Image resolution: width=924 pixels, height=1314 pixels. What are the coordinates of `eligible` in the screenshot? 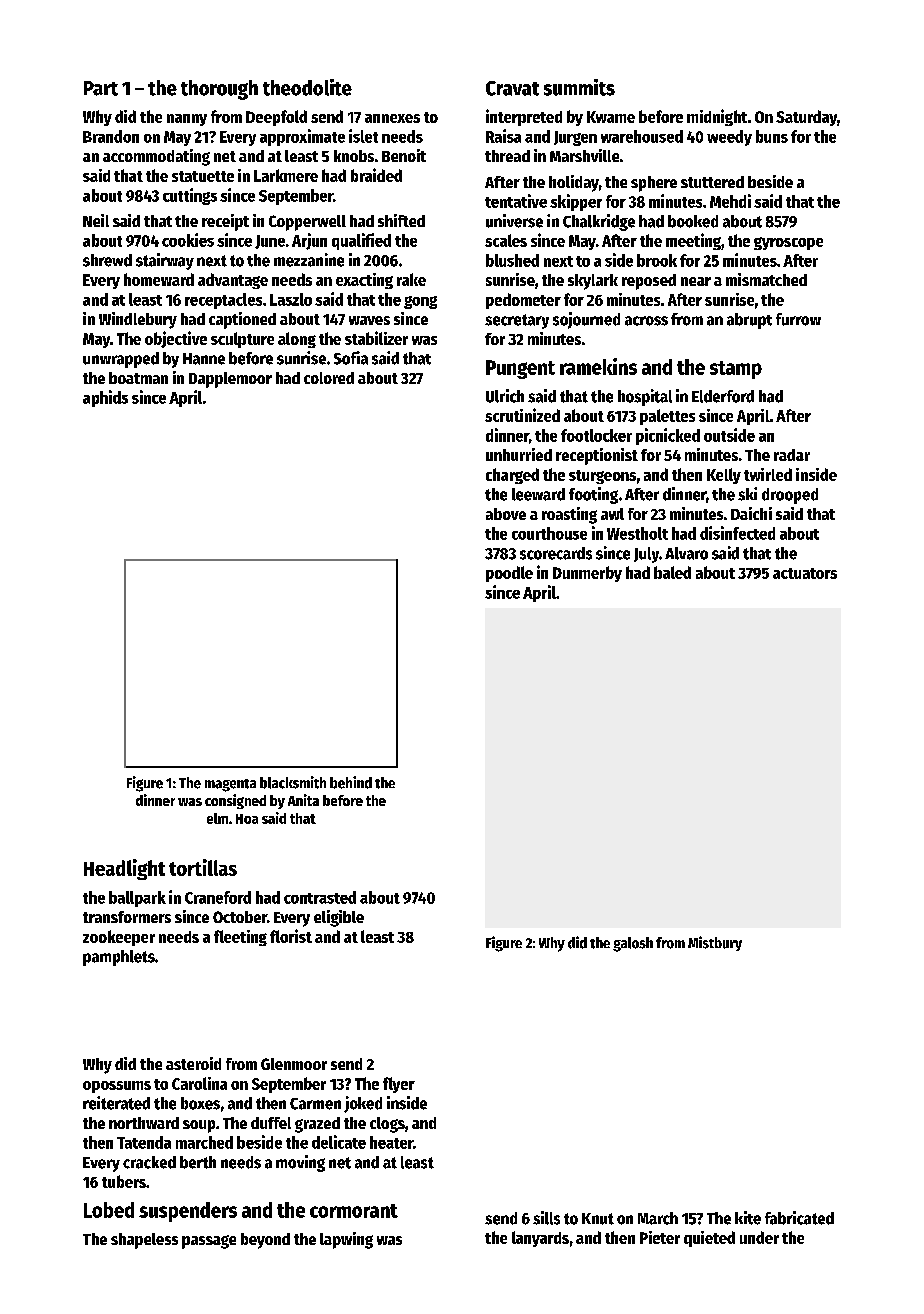 It's located at (339, 918).
